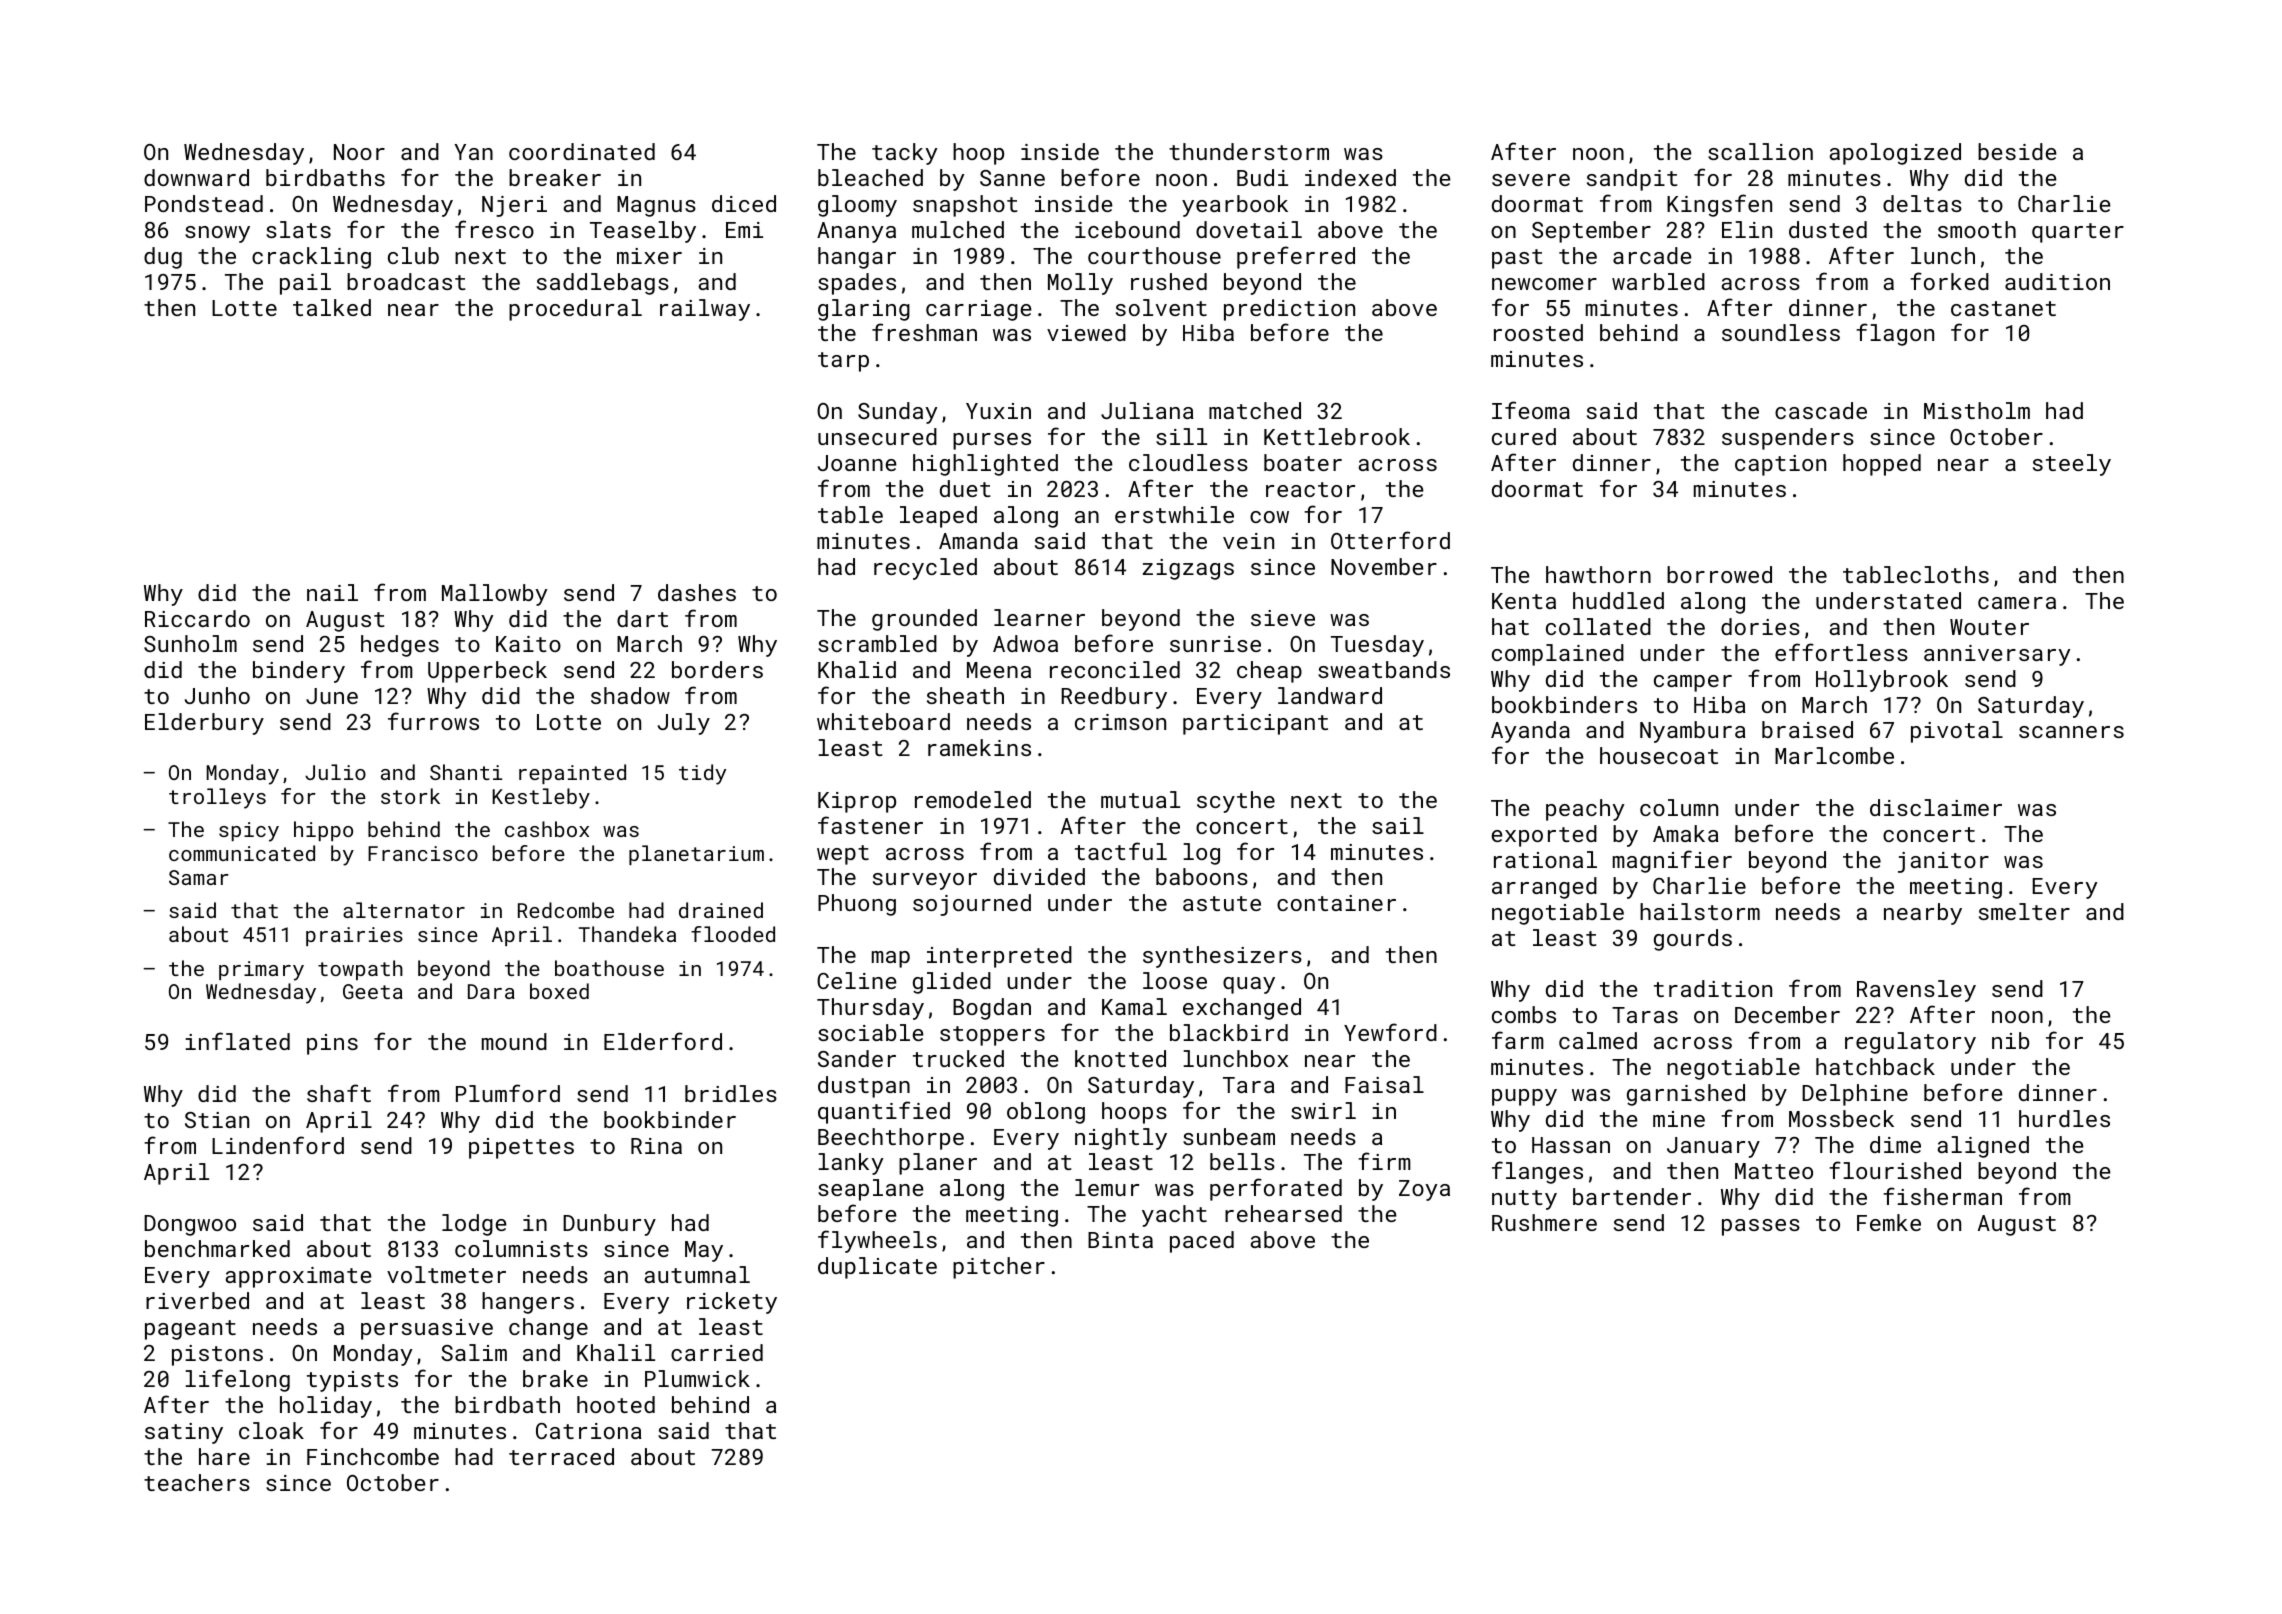  I want to click on teachers, so click(197, 1482).
